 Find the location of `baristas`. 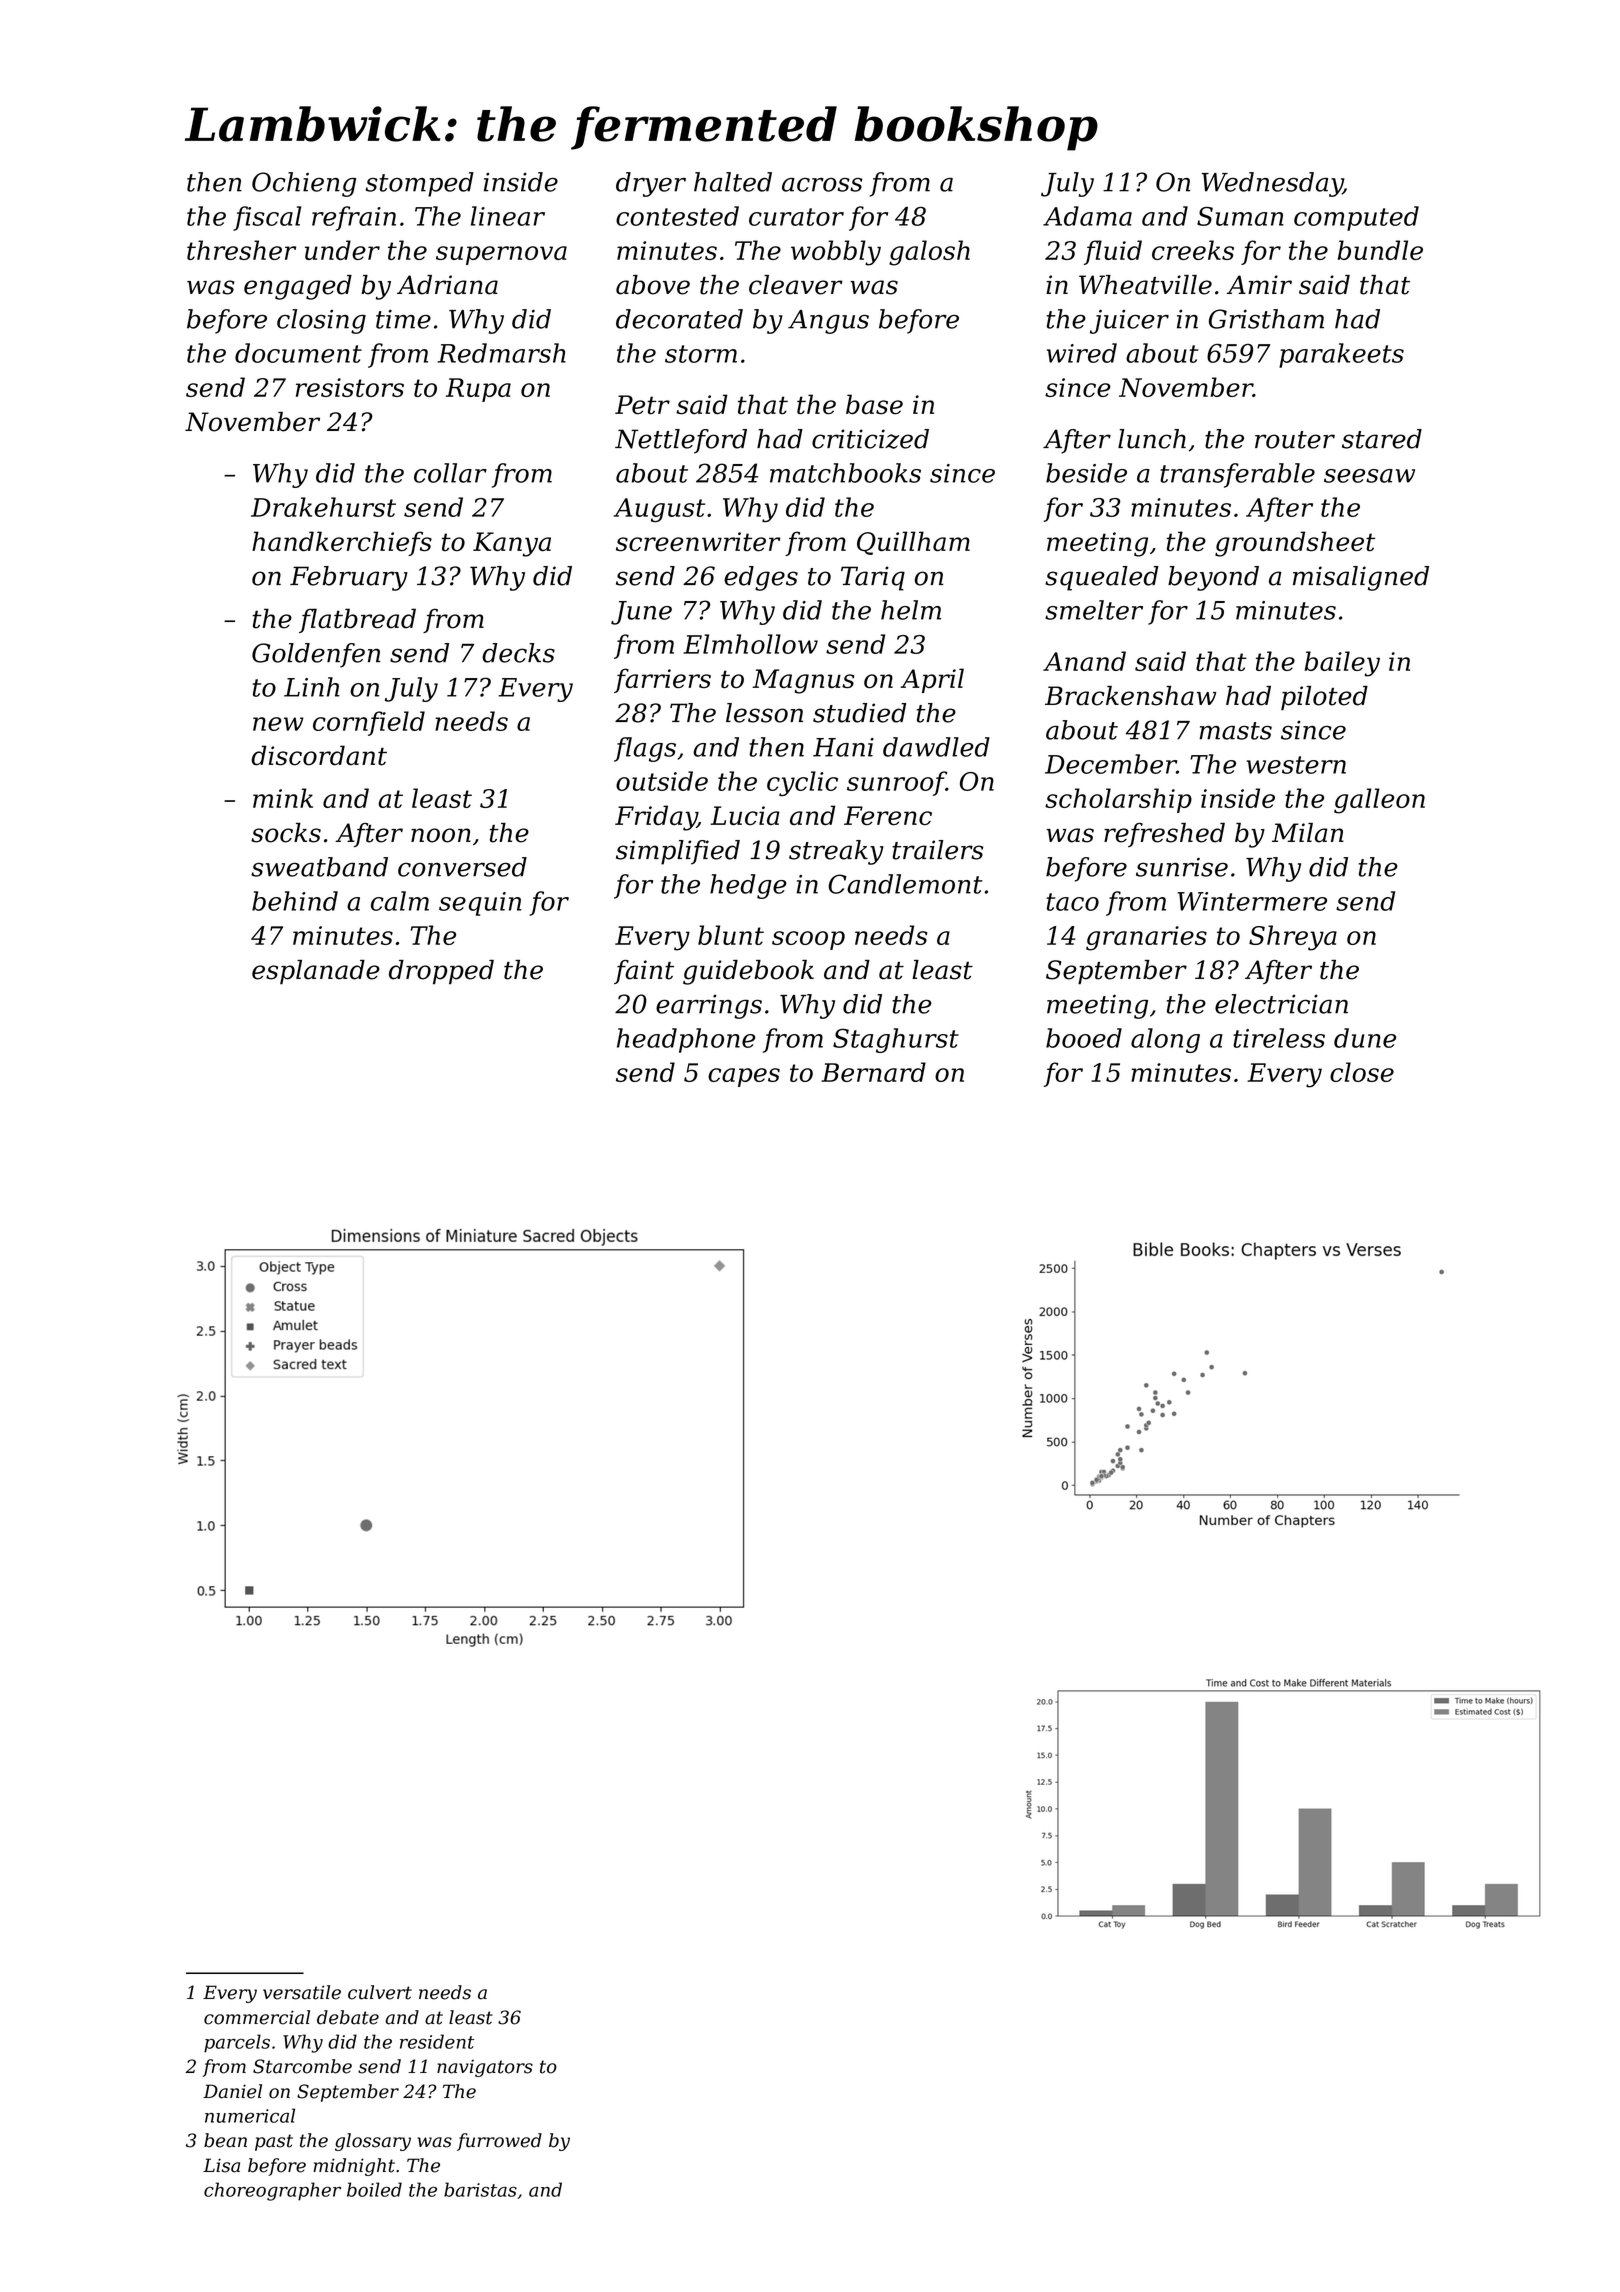

baristas is located at coordinates (480, 2189).
